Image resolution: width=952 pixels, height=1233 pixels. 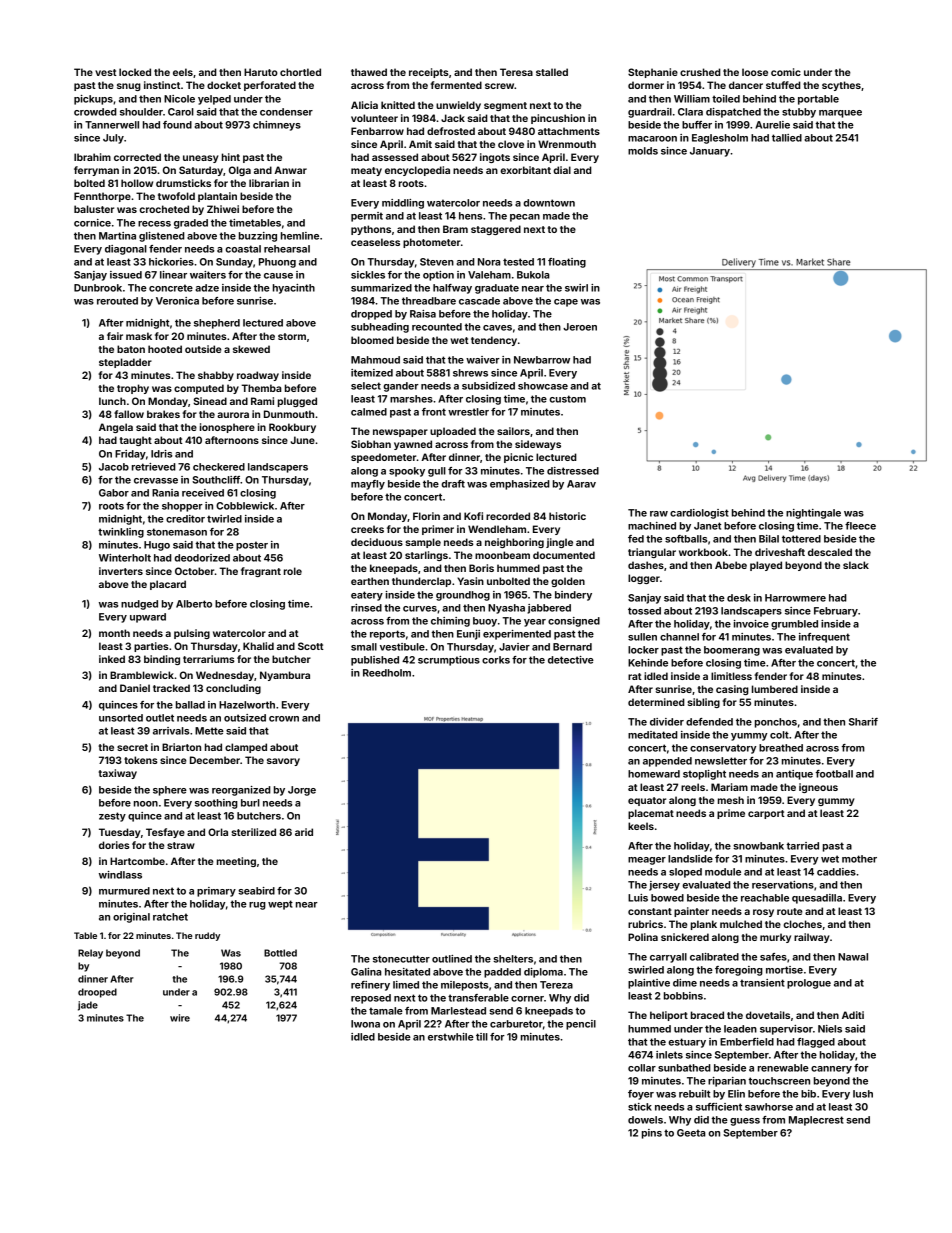 I want to click on newsletter, so click(x=721, y=761).
